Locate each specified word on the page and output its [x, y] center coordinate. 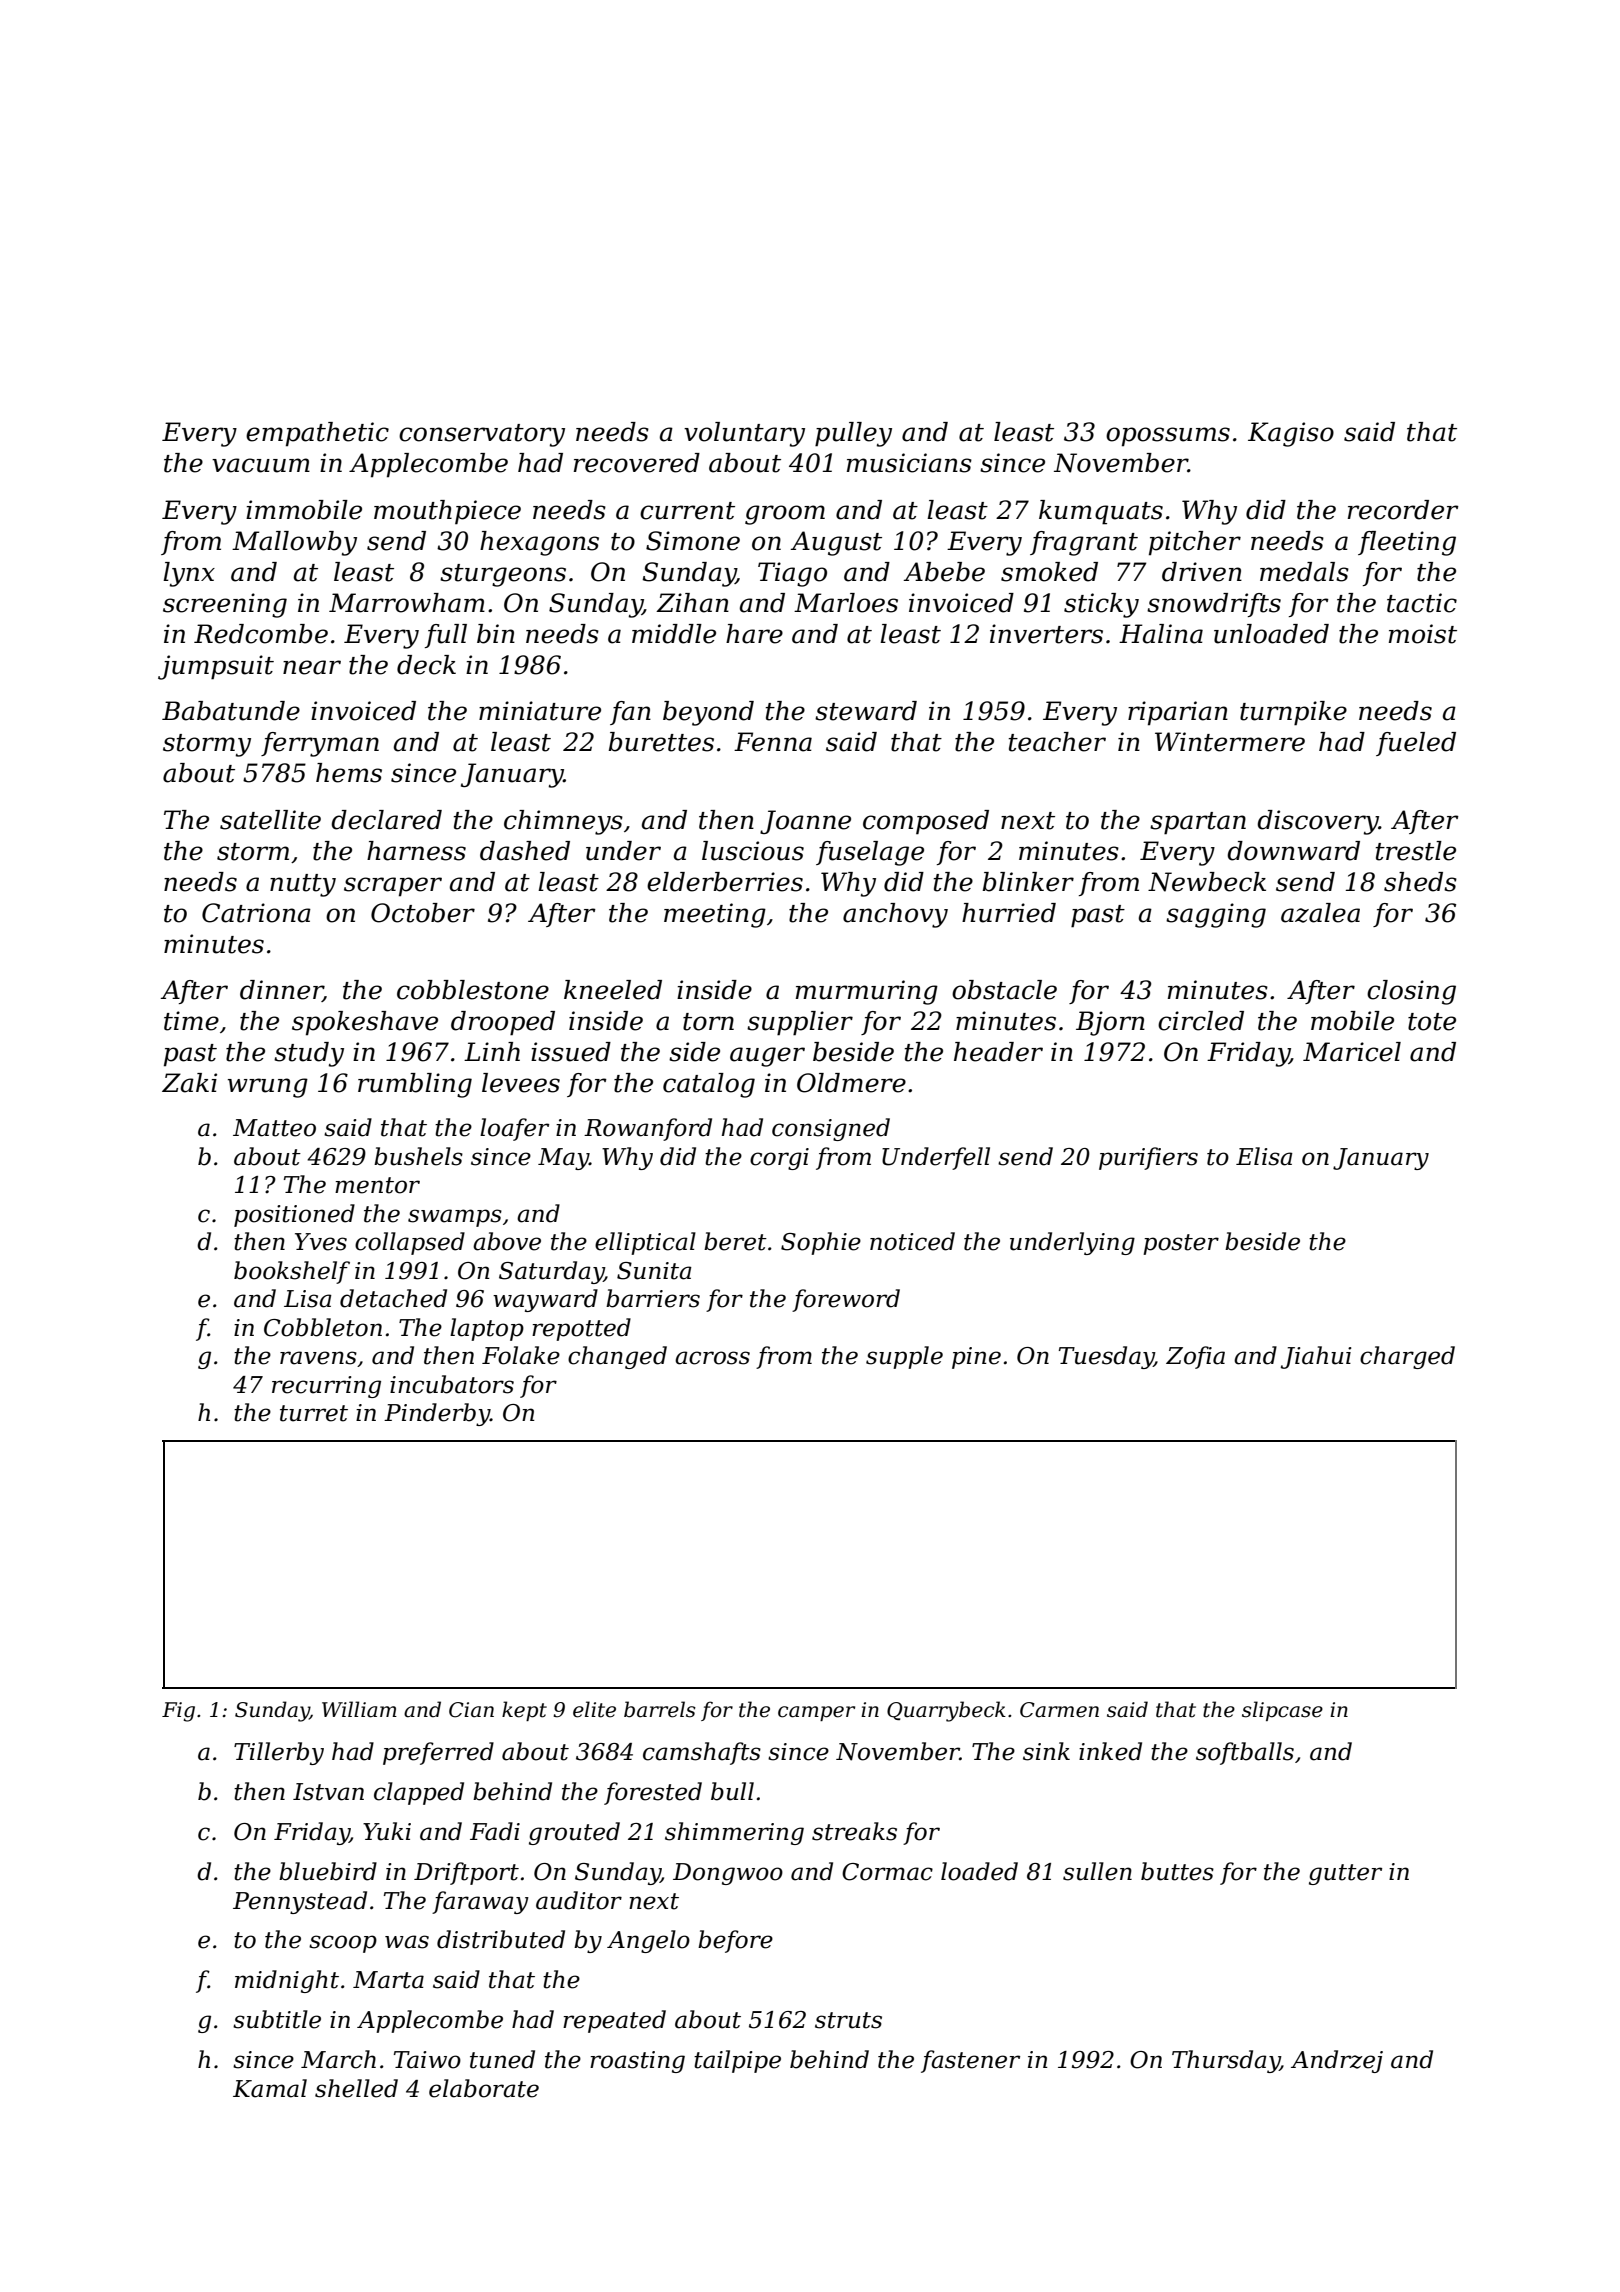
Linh [492, 1051]
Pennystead [300, 1902]
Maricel [1352, 1052]
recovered [637, 463]
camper [816, 1713]
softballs [1245, 1753]
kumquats [1101, 512]
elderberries [725, 882]
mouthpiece [447, 512]
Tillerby [279, 1753]
